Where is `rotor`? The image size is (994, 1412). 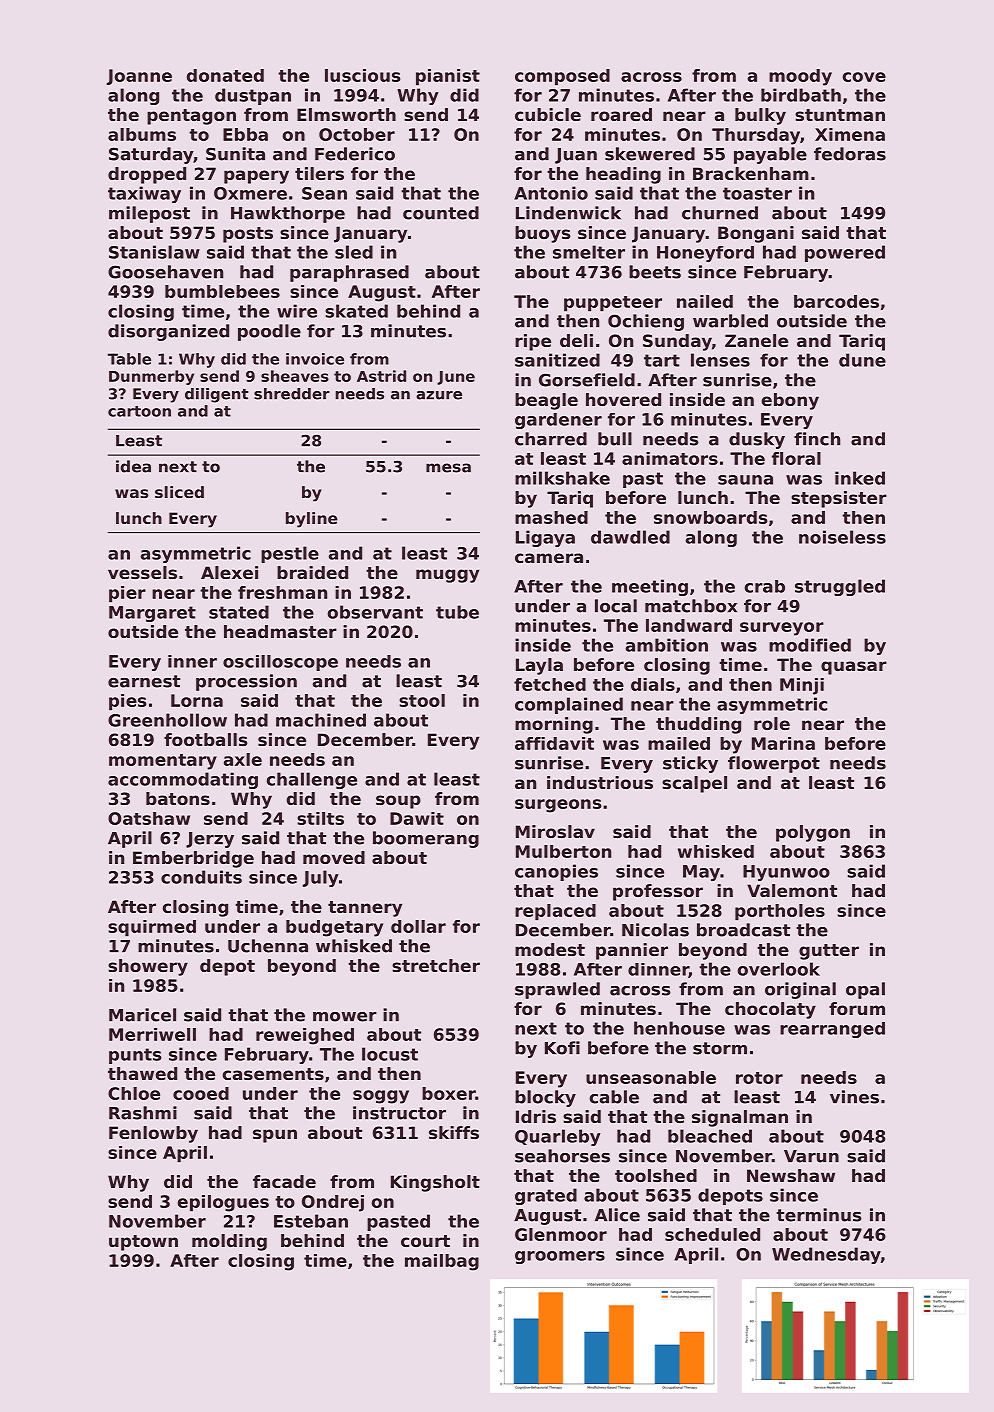
rotor is located at coordinates (759, 1078).
